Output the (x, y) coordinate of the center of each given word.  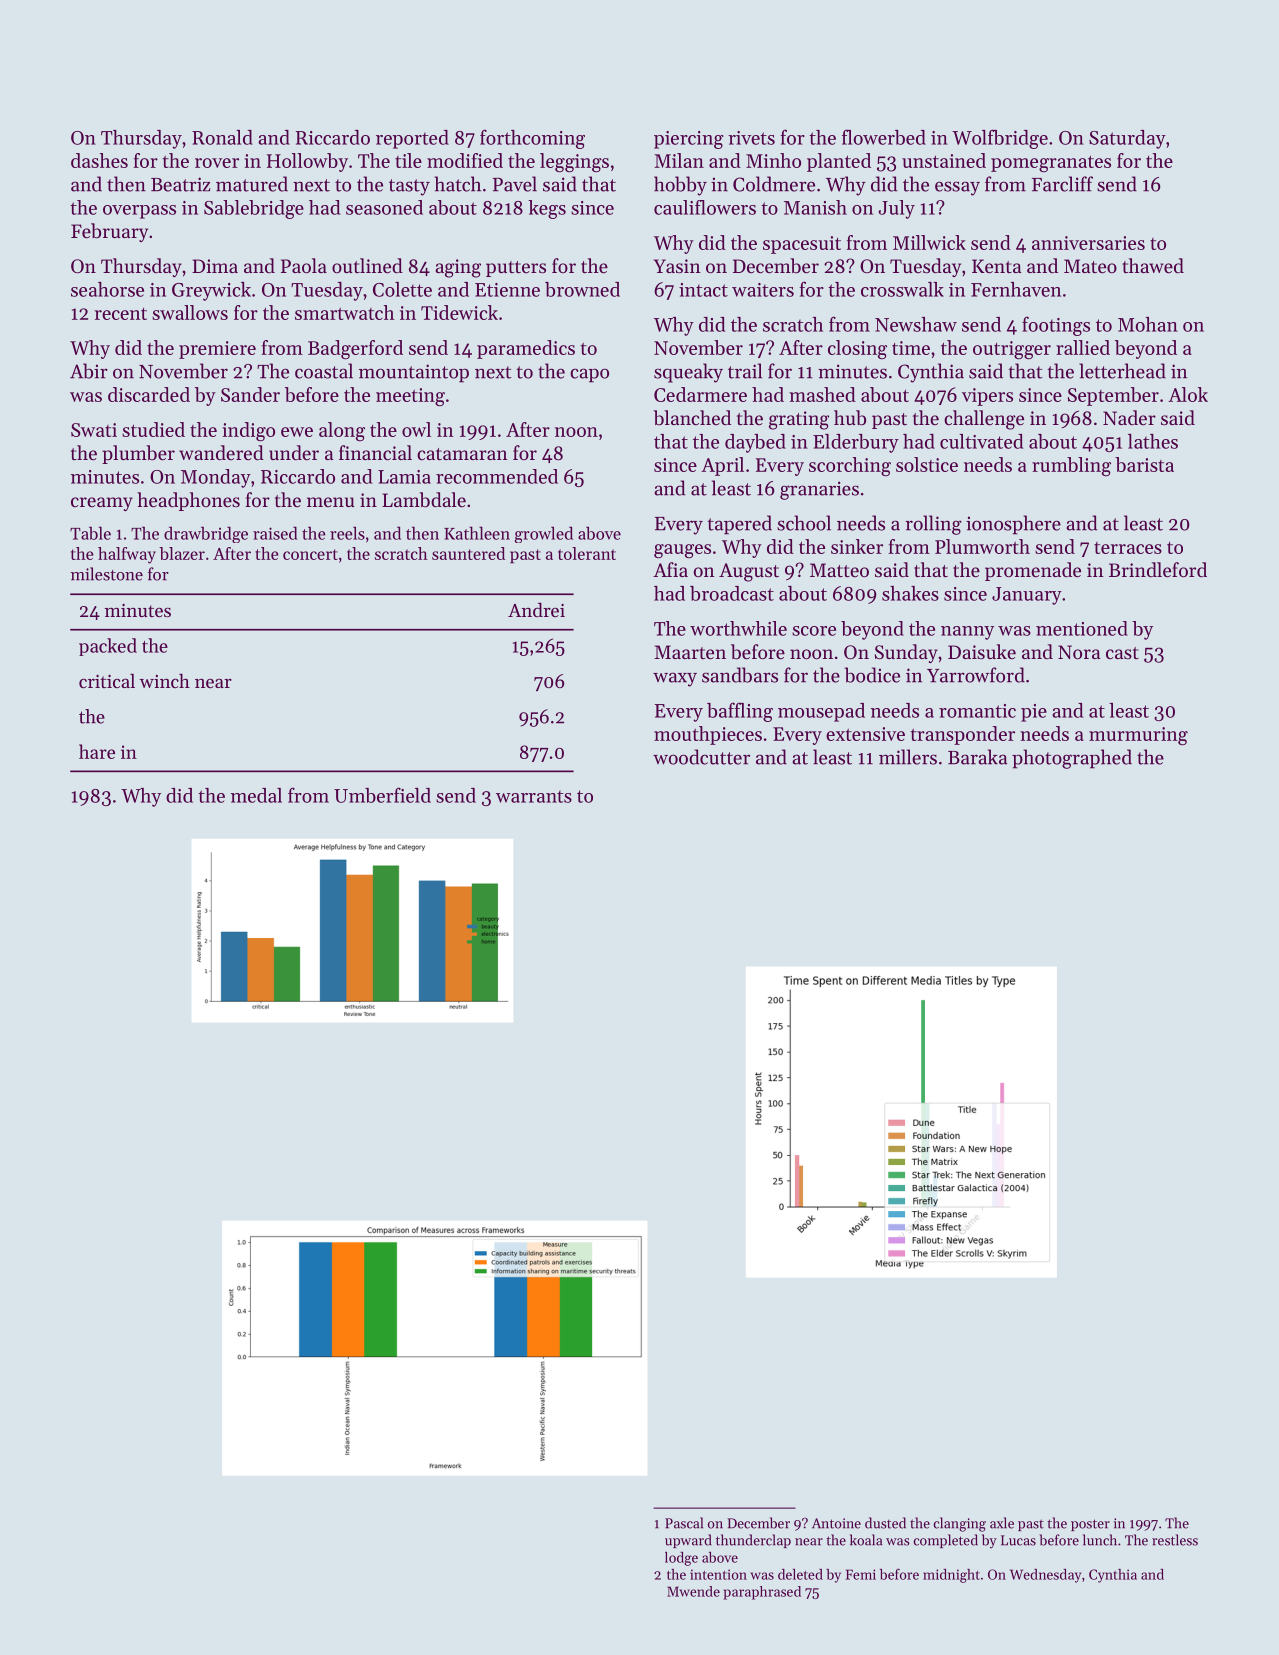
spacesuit (802, 245)
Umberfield (382, 795)
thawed (1153, 266)
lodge (681, 1559)
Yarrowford (976, 675)
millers (908, 757)
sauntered (468, 553)
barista (1144, 464)
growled (544, 534)
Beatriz (180, 184)
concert (310, 554)
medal (256, 795)
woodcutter (701, 757)
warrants (534, 797)
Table (90, 533)
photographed (1072, 759)
